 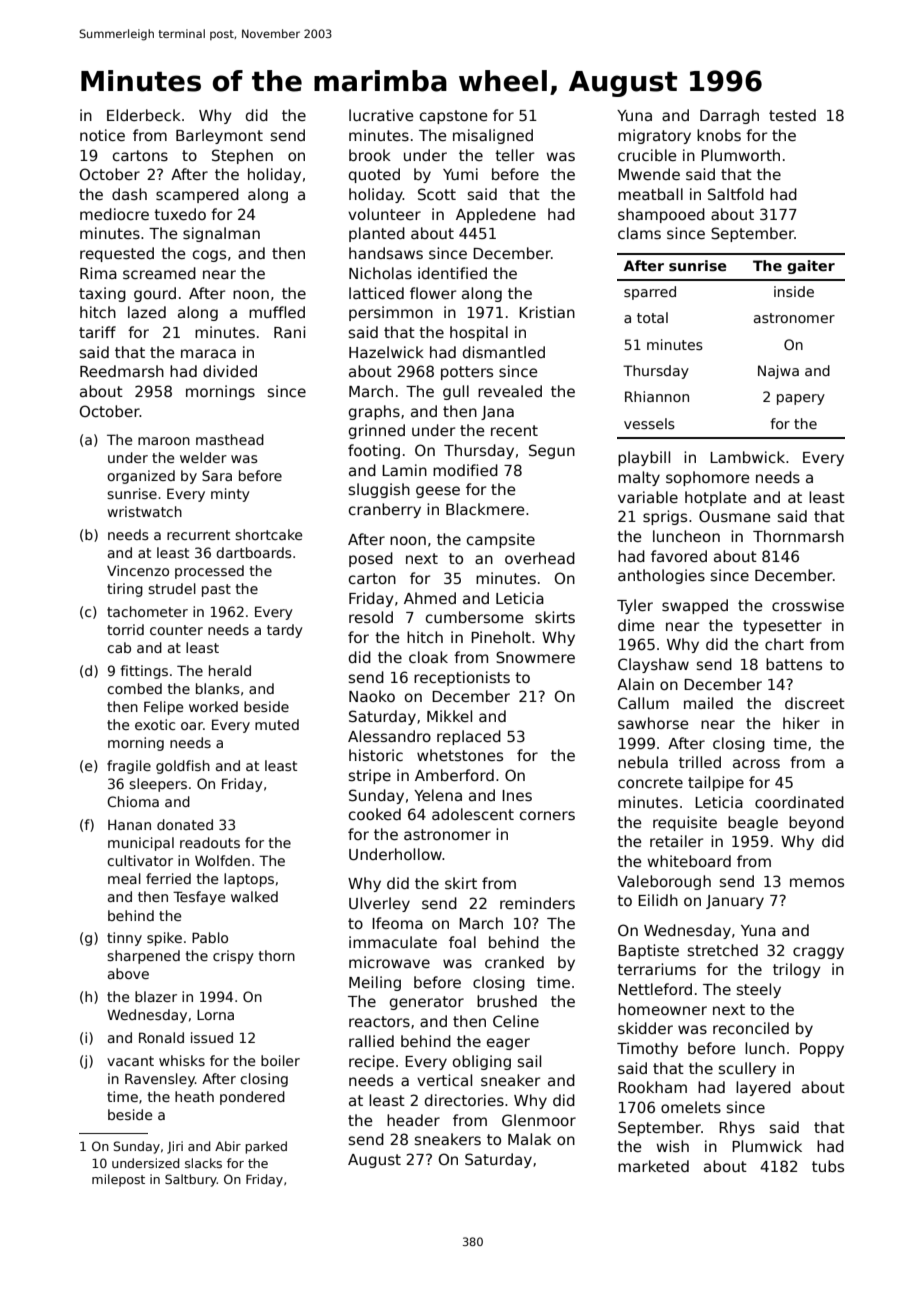 What do you see at coordinates (199, 898) in the document?
I see `Tesfaye` at bounding box center [199, 898].
